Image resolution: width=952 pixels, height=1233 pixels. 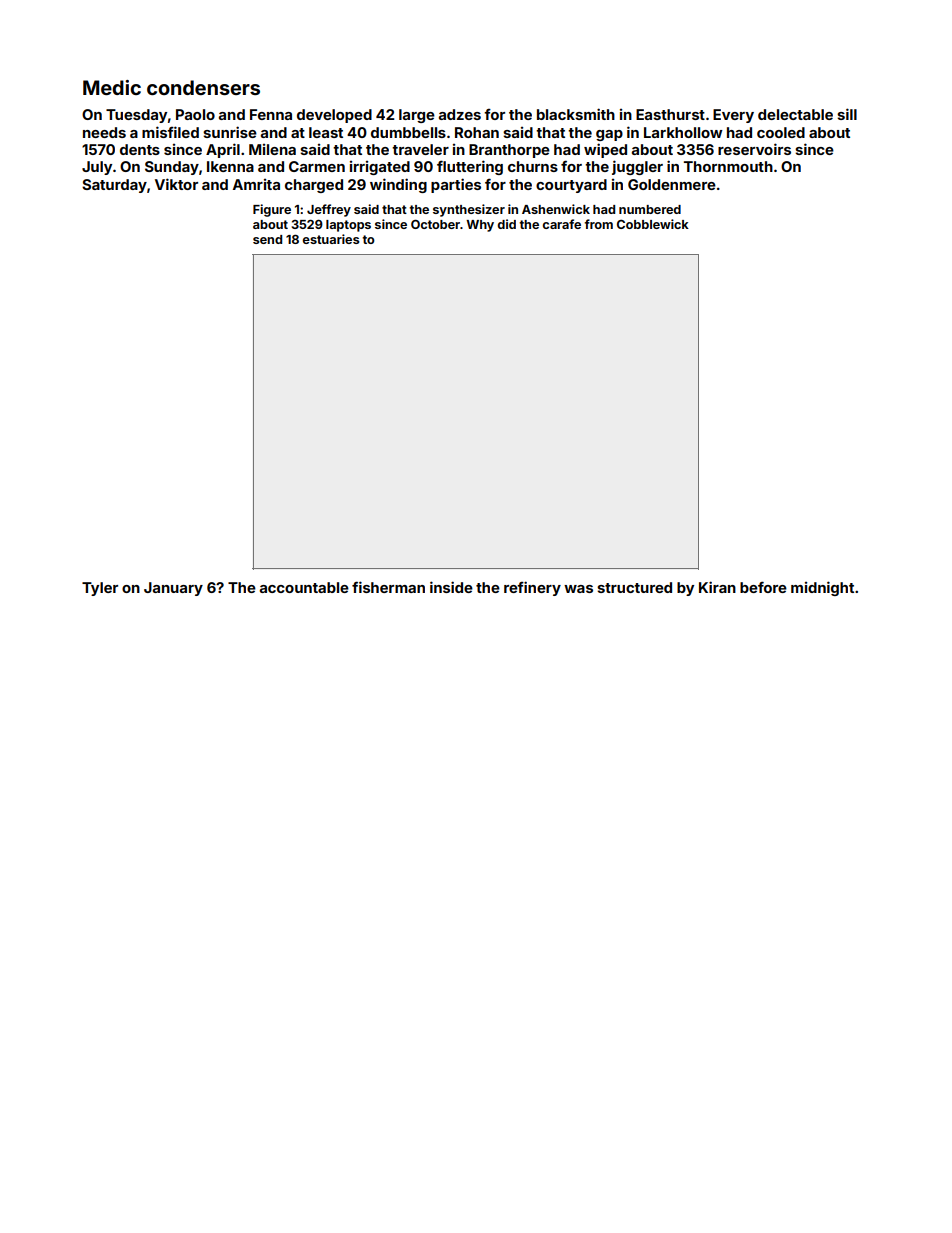 What do you see at coordinates (562, 224) in the screenshot?
I see `carafe` at bounding box center [562, 224].
